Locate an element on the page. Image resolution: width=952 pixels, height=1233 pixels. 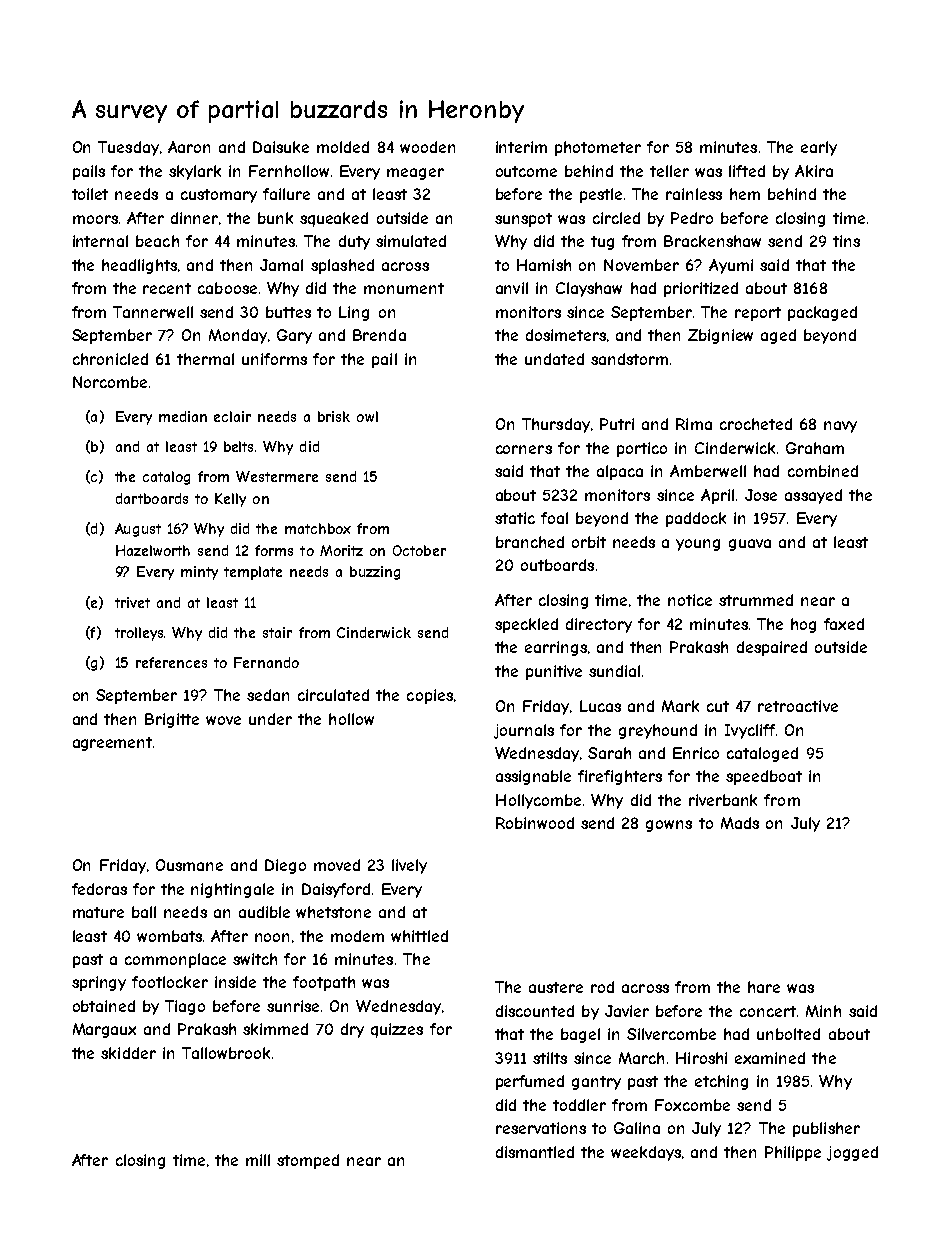
riverbank is located at coordinates (723, 800).
